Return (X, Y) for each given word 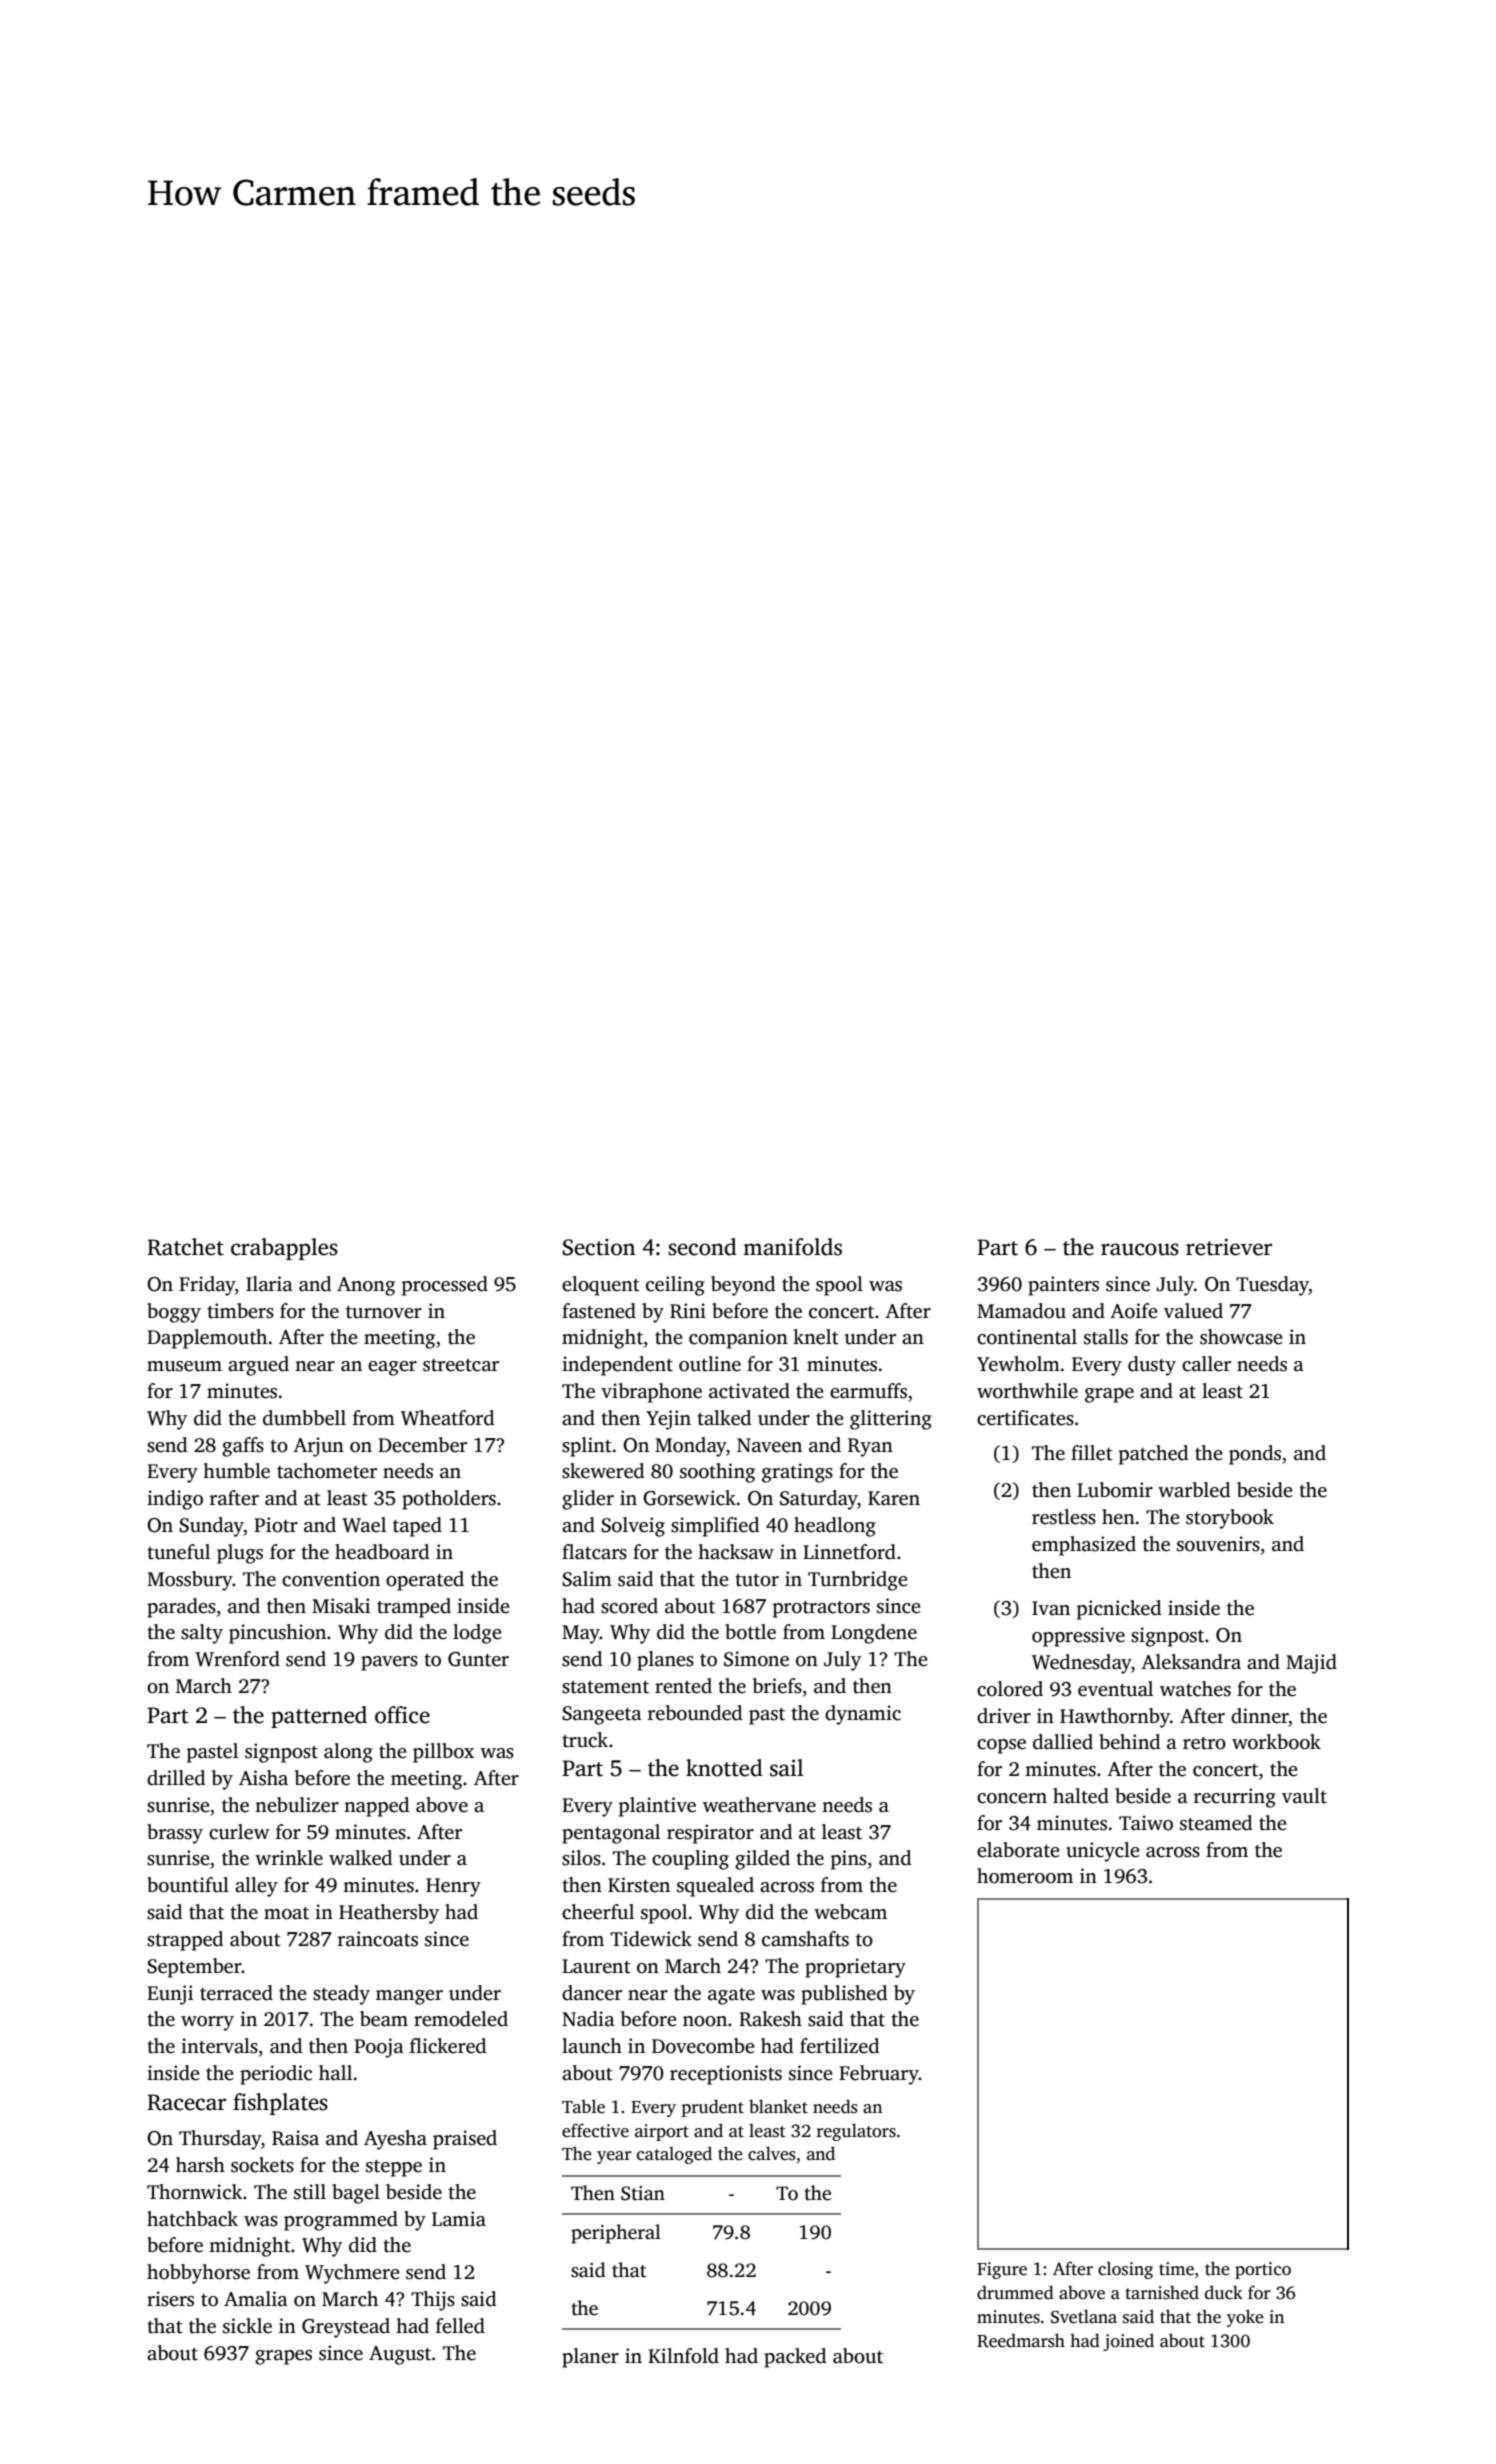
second (702, 1247)
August (400, 2355)
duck (1224, 2292)
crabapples (284, 1249)
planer (590, 2358)
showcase (1241, 1337)
